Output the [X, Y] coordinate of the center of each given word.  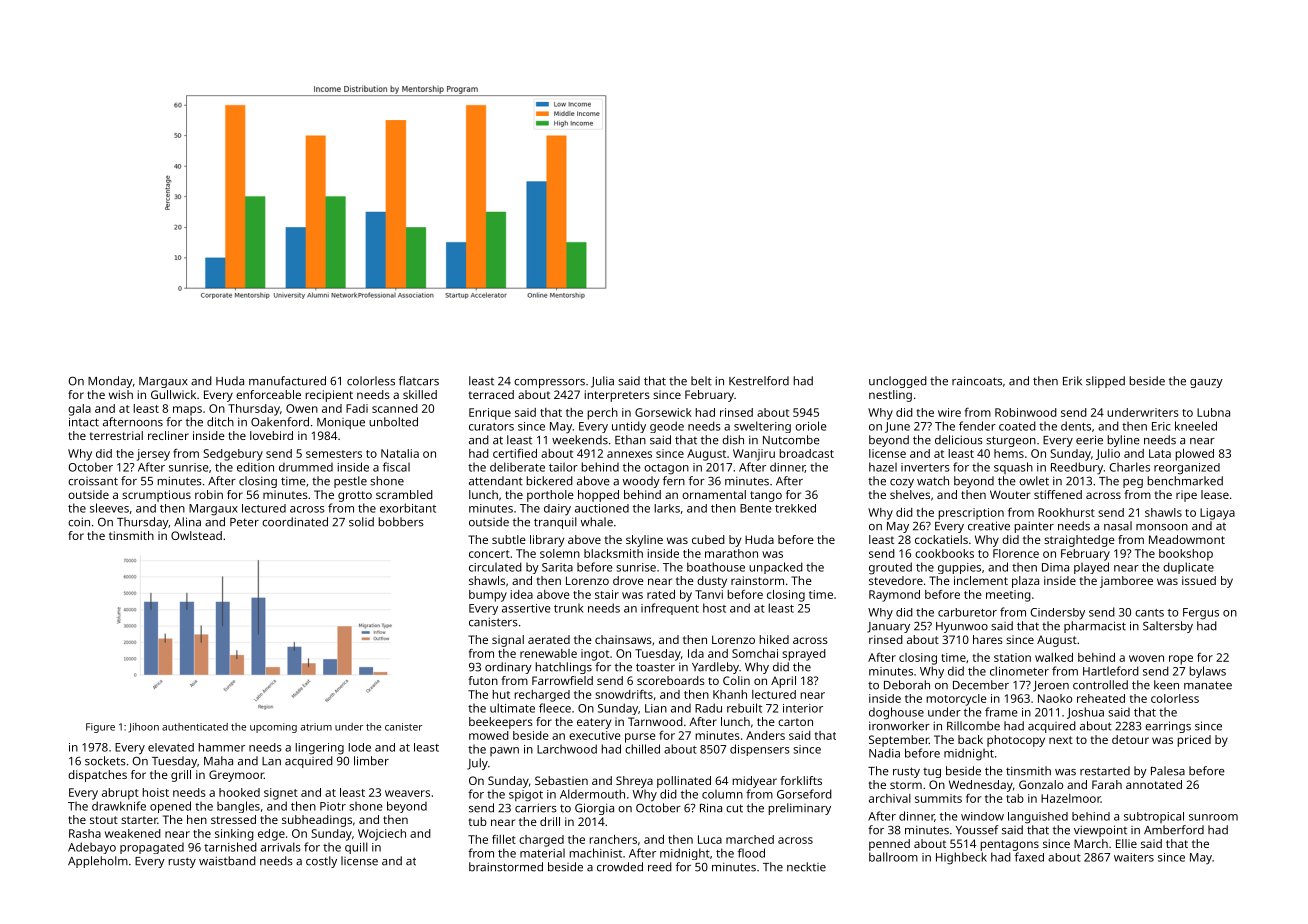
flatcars [419, 381]
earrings [1168, 727]
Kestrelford [759, 381]
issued [1199, 580]
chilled [642, 749]
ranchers [613, 839]
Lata [1160, 453]
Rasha [85, 833]
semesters [334, 454]
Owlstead [196, 535]
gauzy [1206, 383]
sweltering [762, 427]
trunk [569, 608]
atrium [316, 727]
